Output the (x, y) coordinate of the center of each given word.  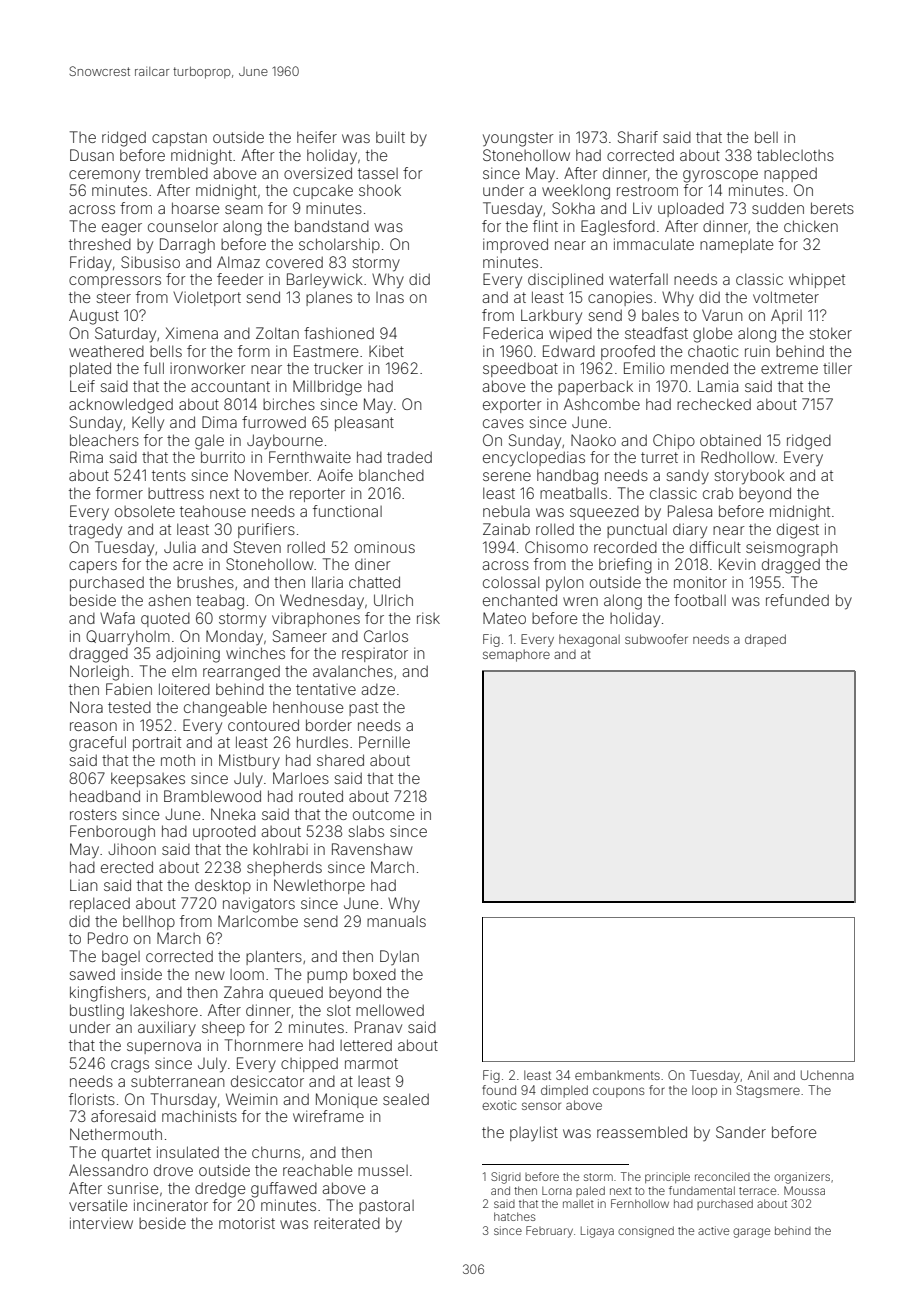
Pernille (384, 742)
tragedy (95, 531)
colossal (511, 582)
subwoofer (656, 639)
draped (765, 640)
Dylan (399, 957)
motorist (247, 1223)
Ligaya (597, 1232)
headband (105, 796)
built (390, 137)
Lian (83, 885)
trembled (176, 173)
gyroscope (720, 176)
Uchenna (827, 1075)
